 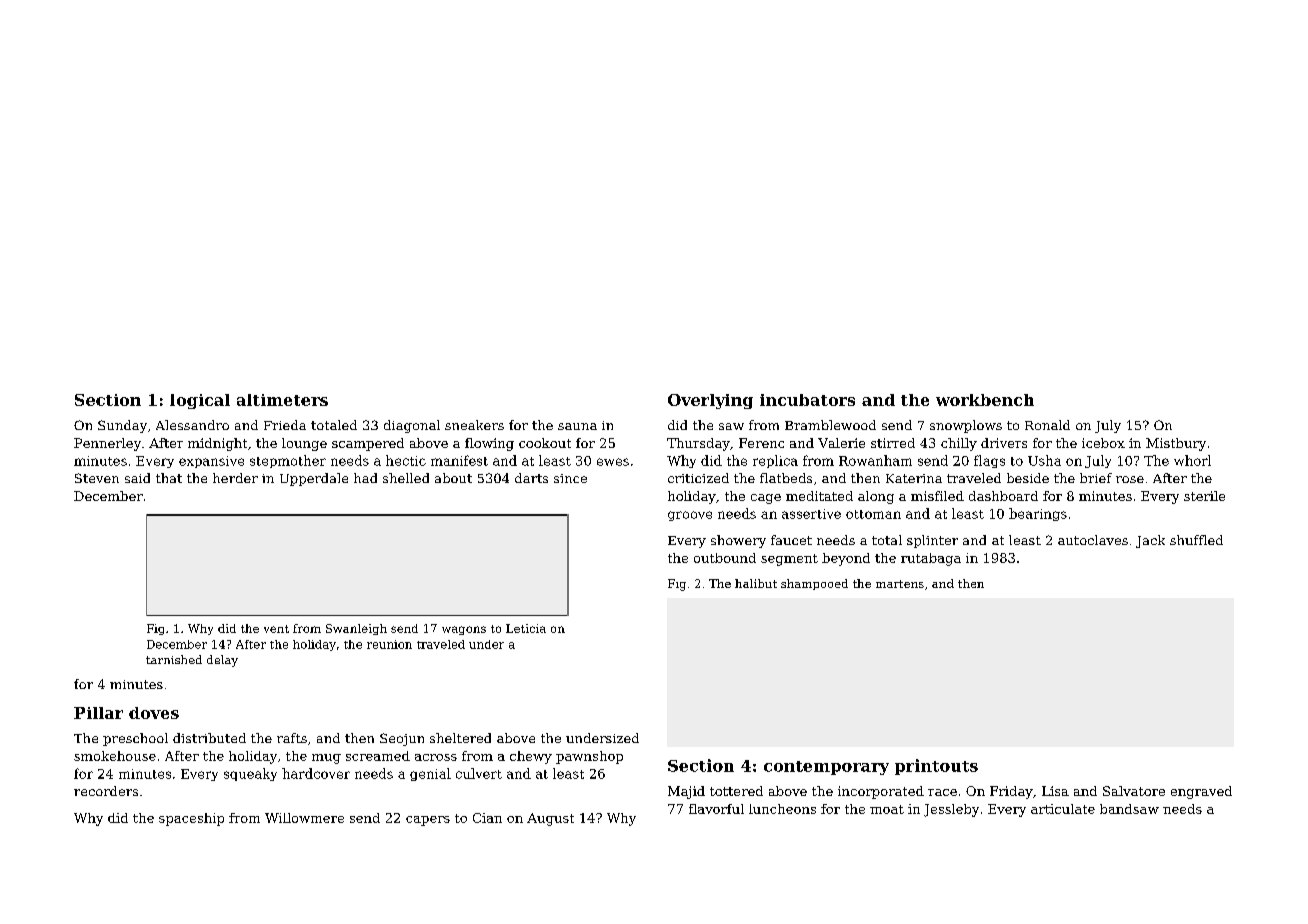 I want to click on Majid, so click(x=686, y=792).
